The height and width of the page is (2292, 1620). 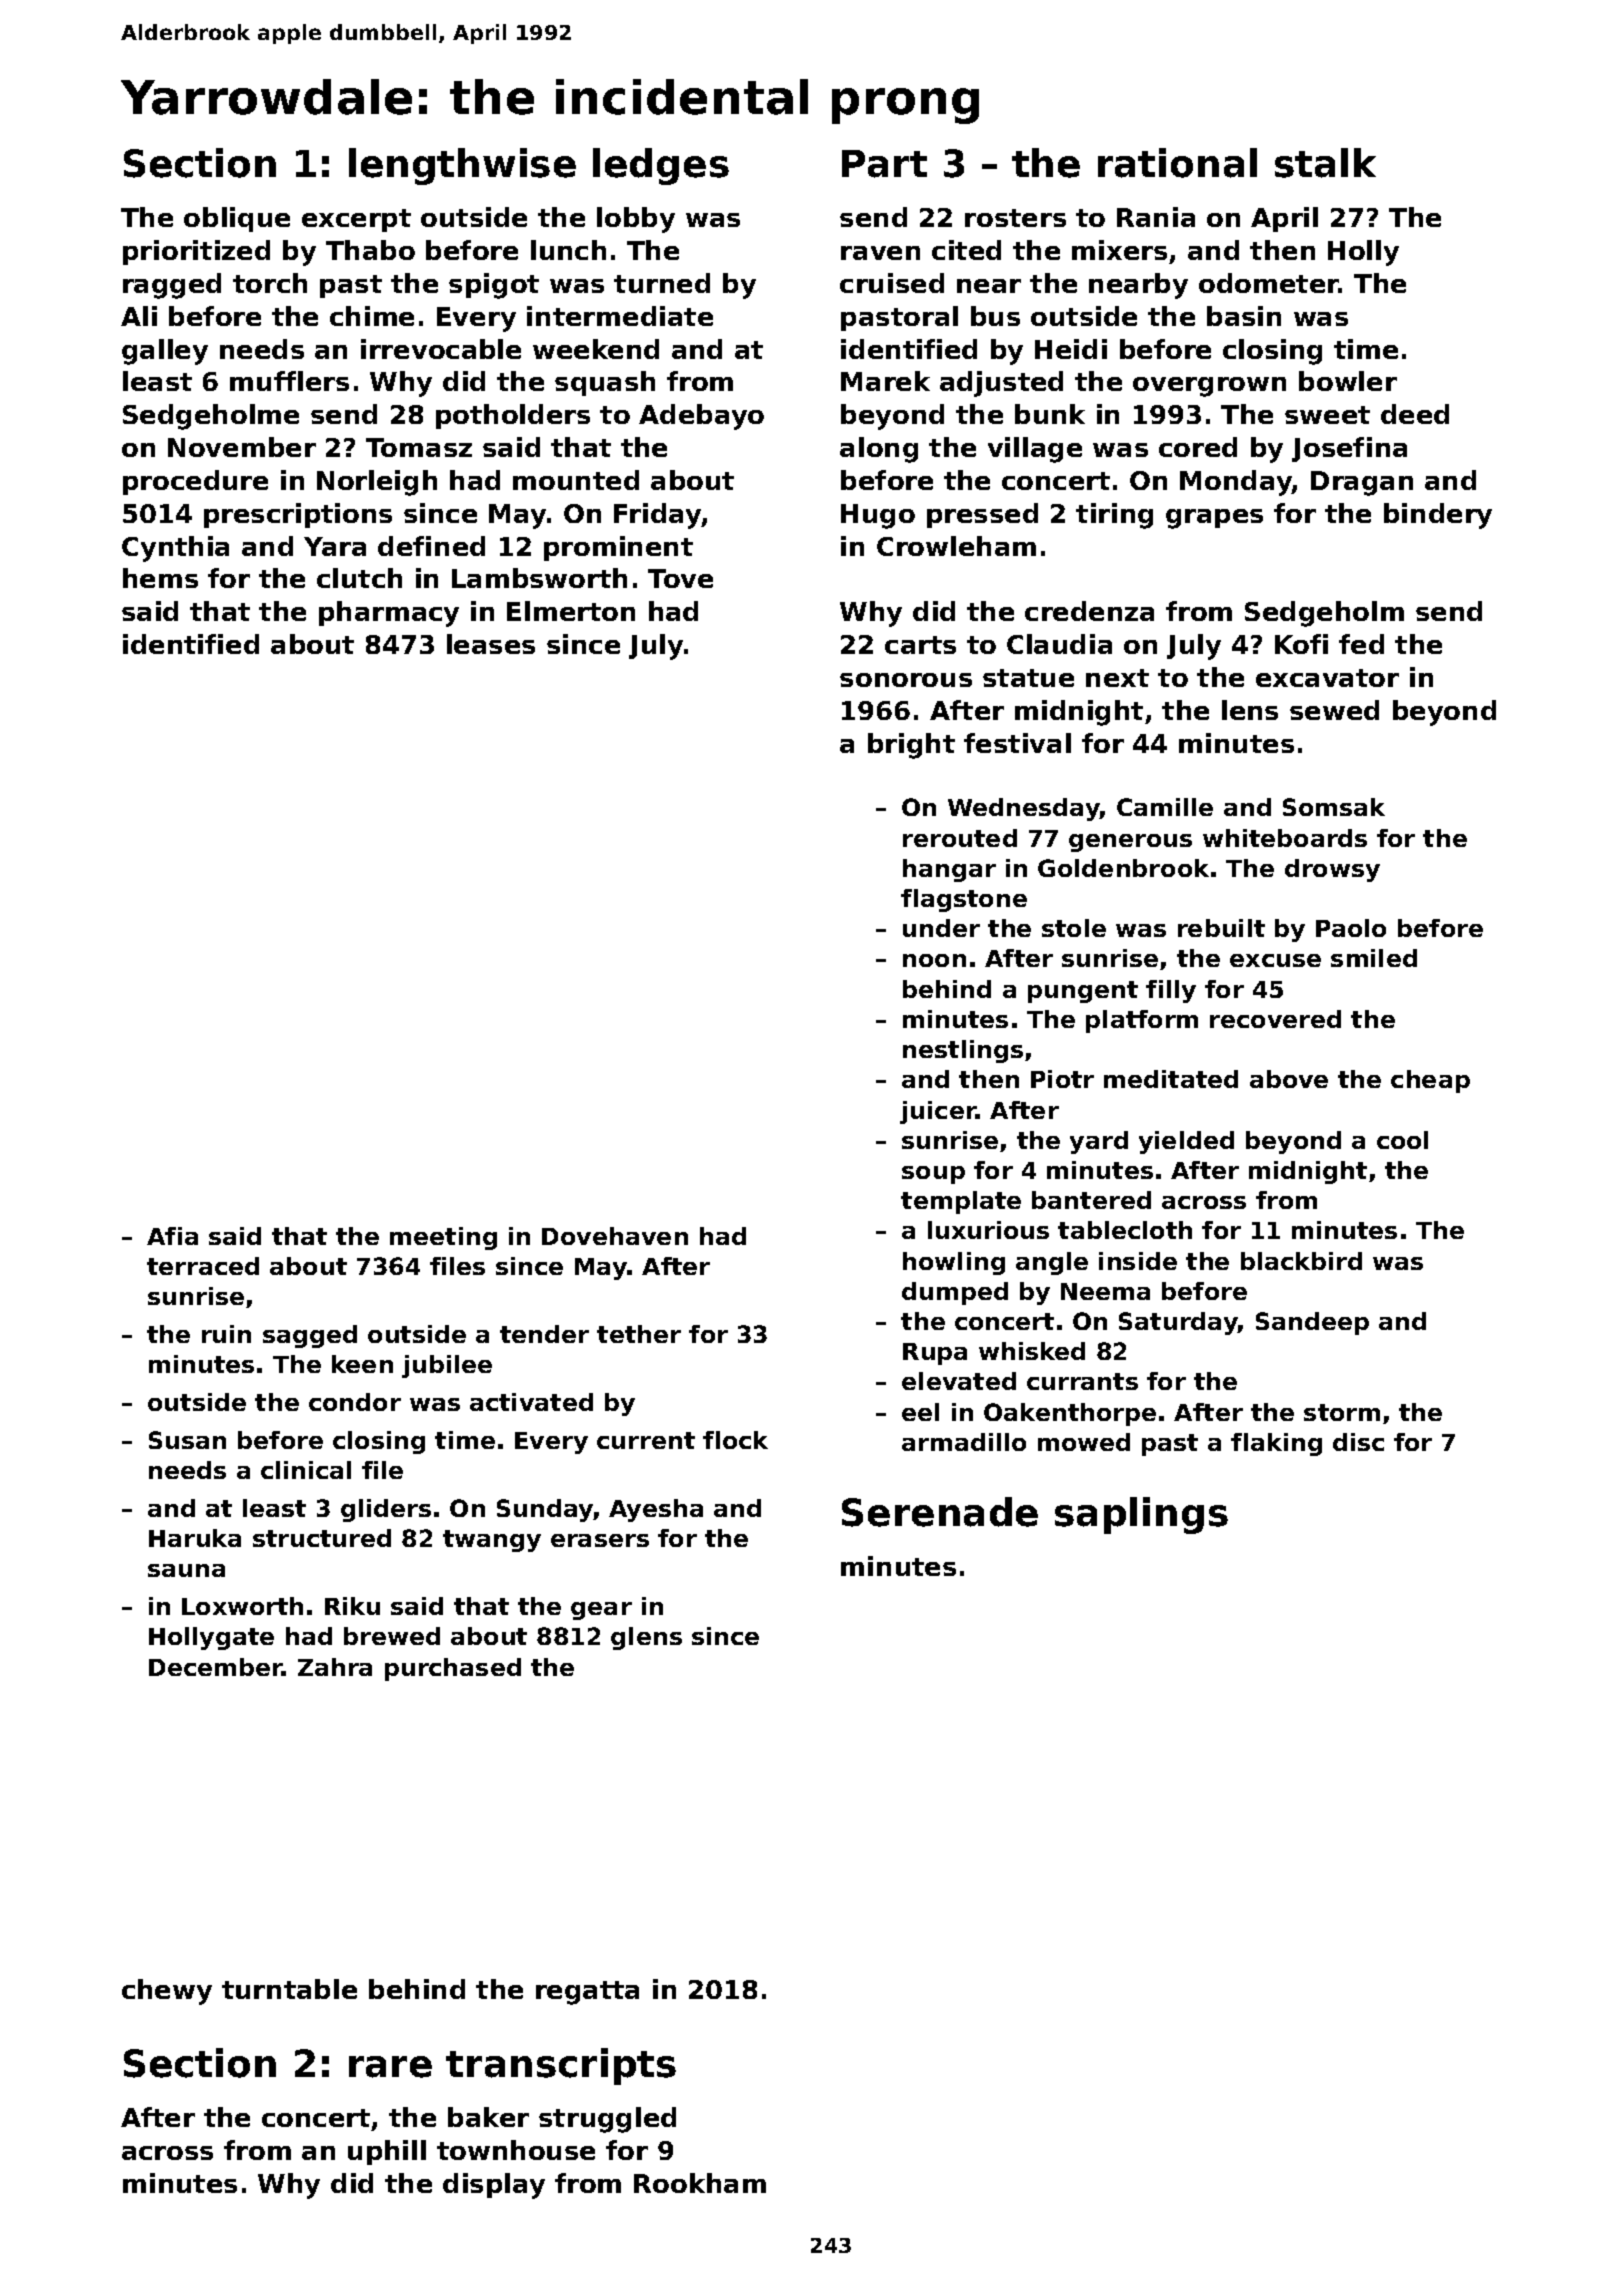 What do you see at coordinates (389, 614) in the page?
I see `pharmacy` at bounding box center [389, 614].
